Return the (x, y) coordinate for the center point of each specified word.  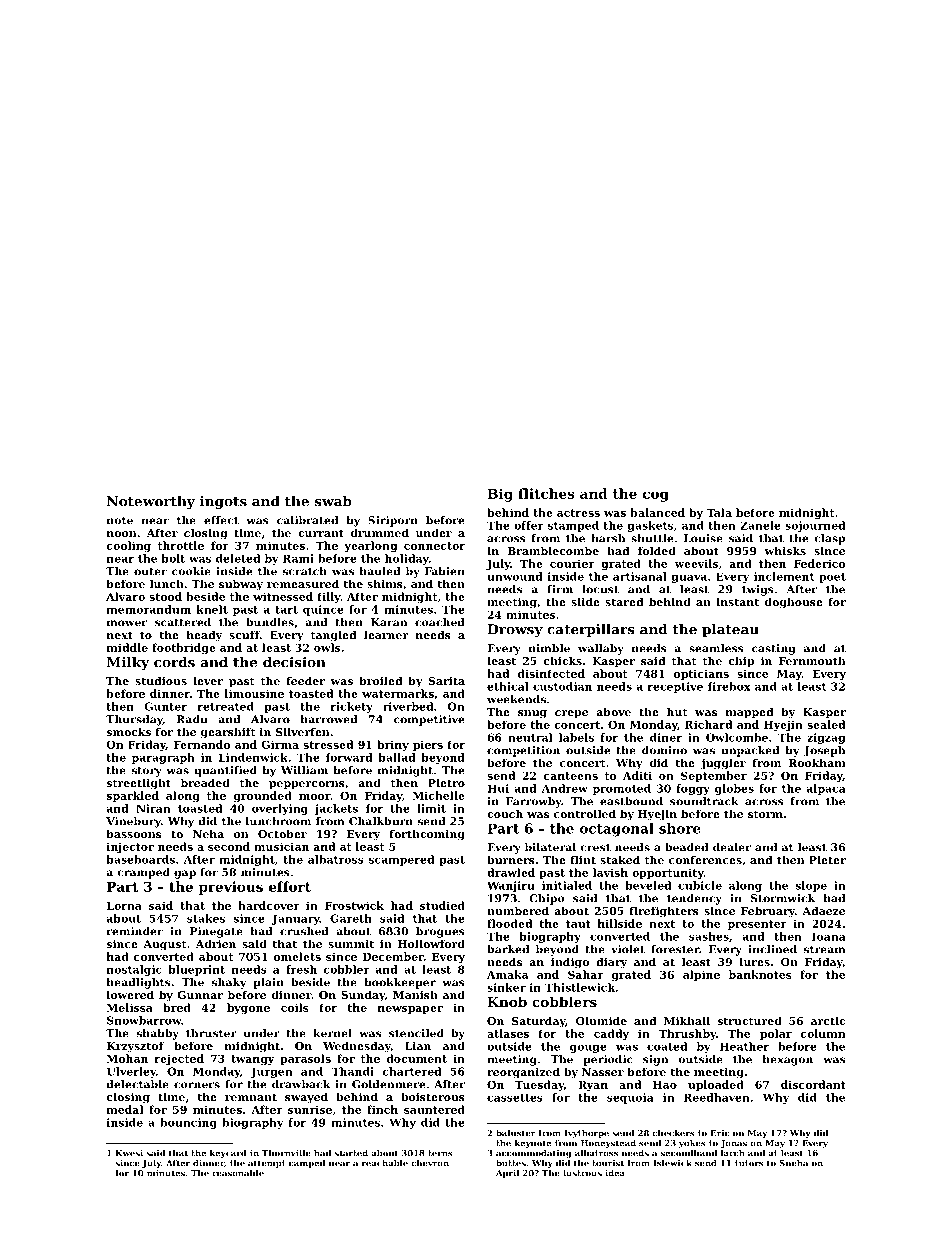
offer (529, 525)
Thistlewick (580, 987)
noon (122, 534)
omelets (297, 956)
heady (204, 636)
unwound (515, 576)
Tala (719, 512)
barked (508, 949)
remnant (251, 1097)
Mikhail (687, 1020)
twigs (758, 590)
